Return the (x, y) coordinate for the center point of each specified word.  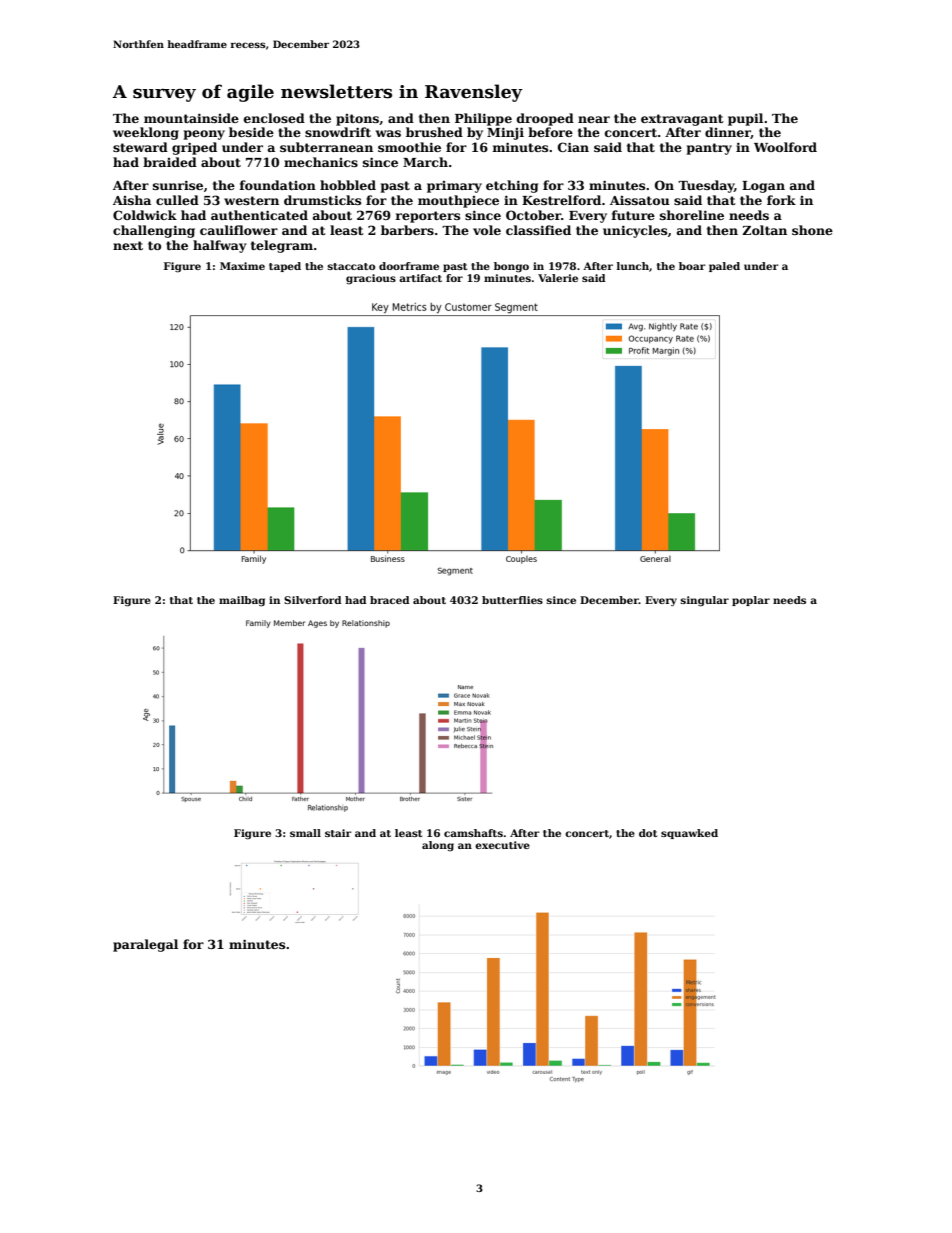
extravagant (682, 120)
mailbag (242, 601)
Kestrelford (561, 200)
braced (389, 600)
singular (704, 601)
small (305, 833)
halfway (220, 246)
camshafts (473, 833)
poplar (751, 601)
